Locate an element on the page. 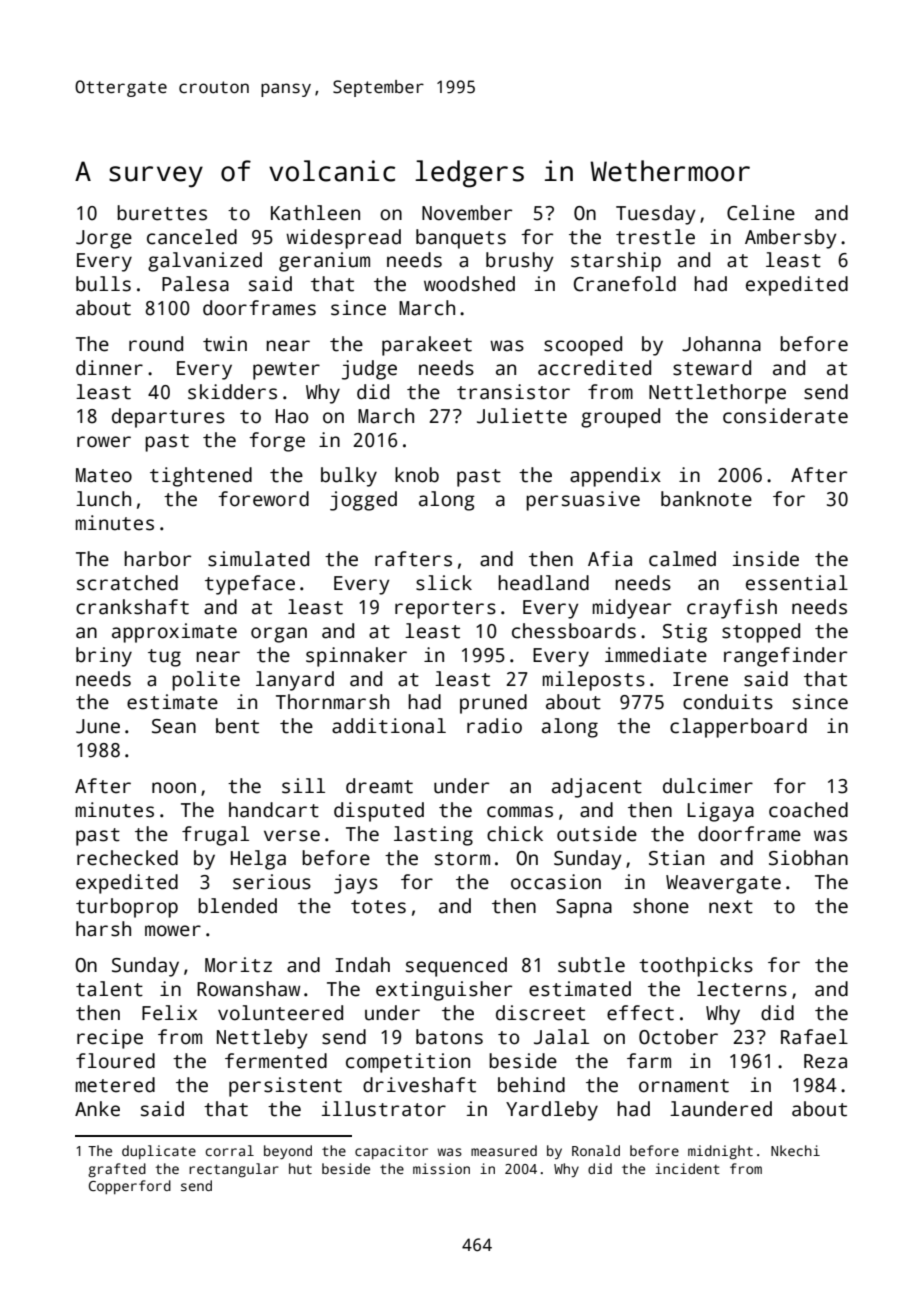 The width and height of the image is (924, 1311). jogged is located at coordinates (363, 501).
